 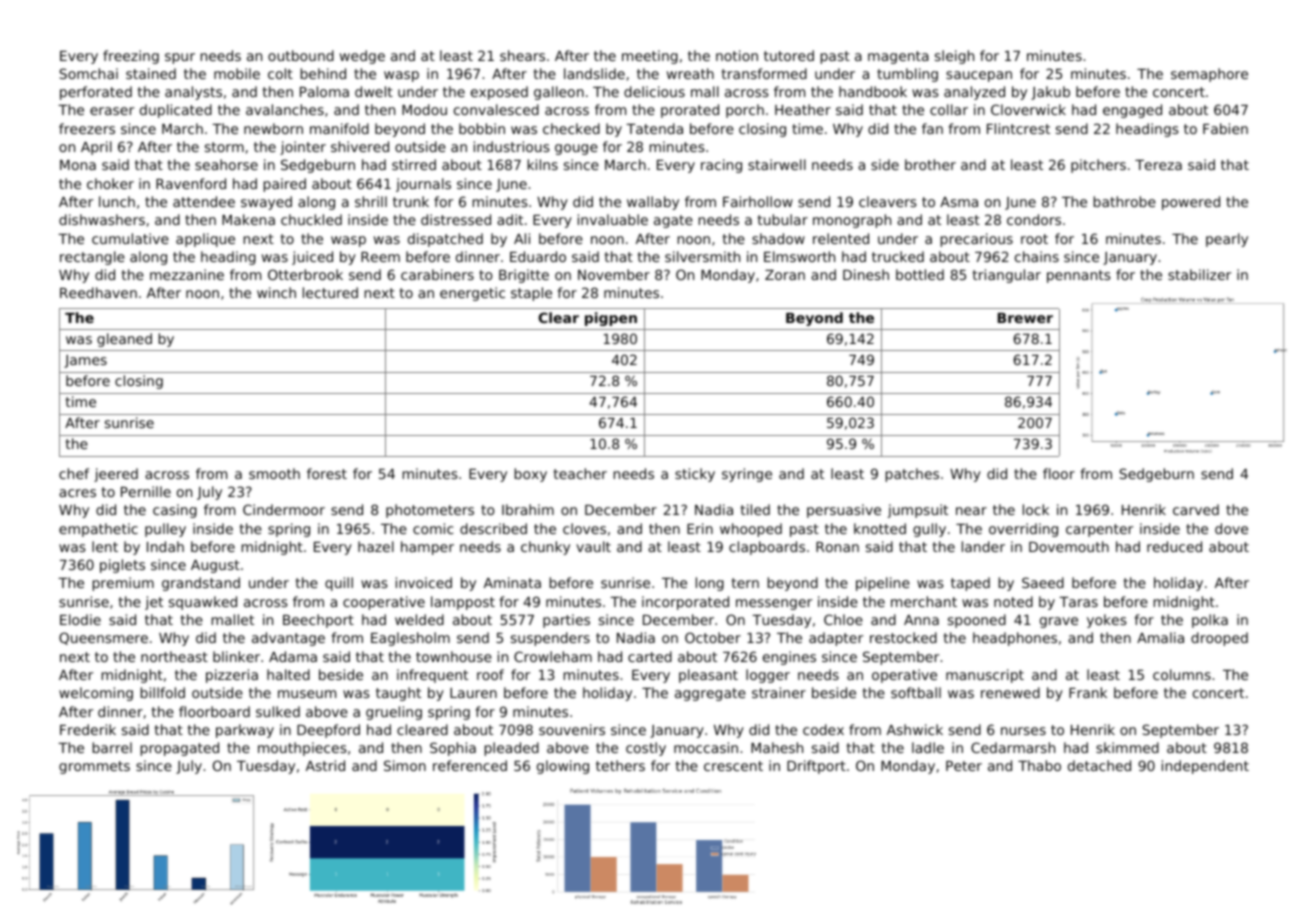 What do you see at coordinates (1098, 166) in the screenshot?
I see `pitchers` at bounding box center [1098, 166].
